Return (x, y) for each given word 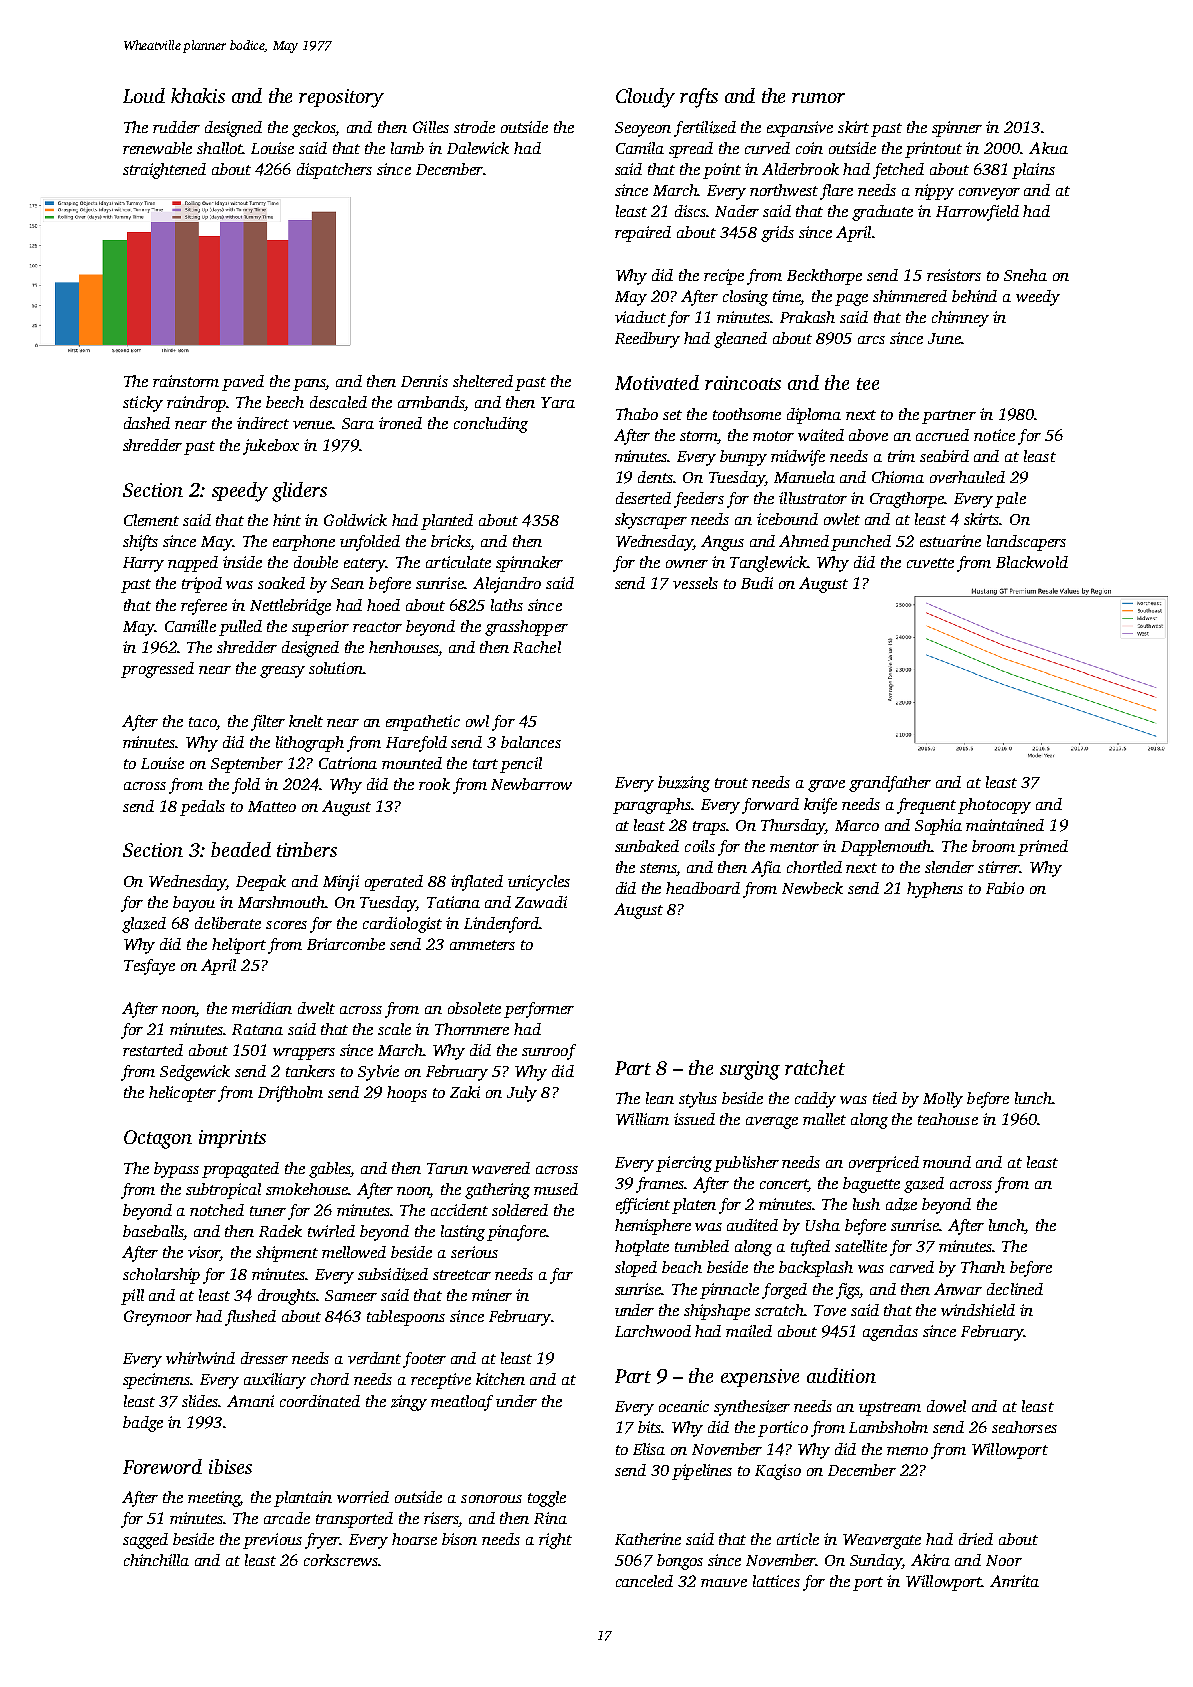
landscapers (1026, 543)
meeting (214, 1499)
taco (203, 723)
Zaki (465, 1092)
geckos (314, 129)
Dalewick (478, 148)
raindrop (197, 404)
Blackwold (1032, 562)
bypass (176, 1170)
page (851, 300)
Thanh (983, 1267)
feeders (699, 500)
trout (731, 783)
